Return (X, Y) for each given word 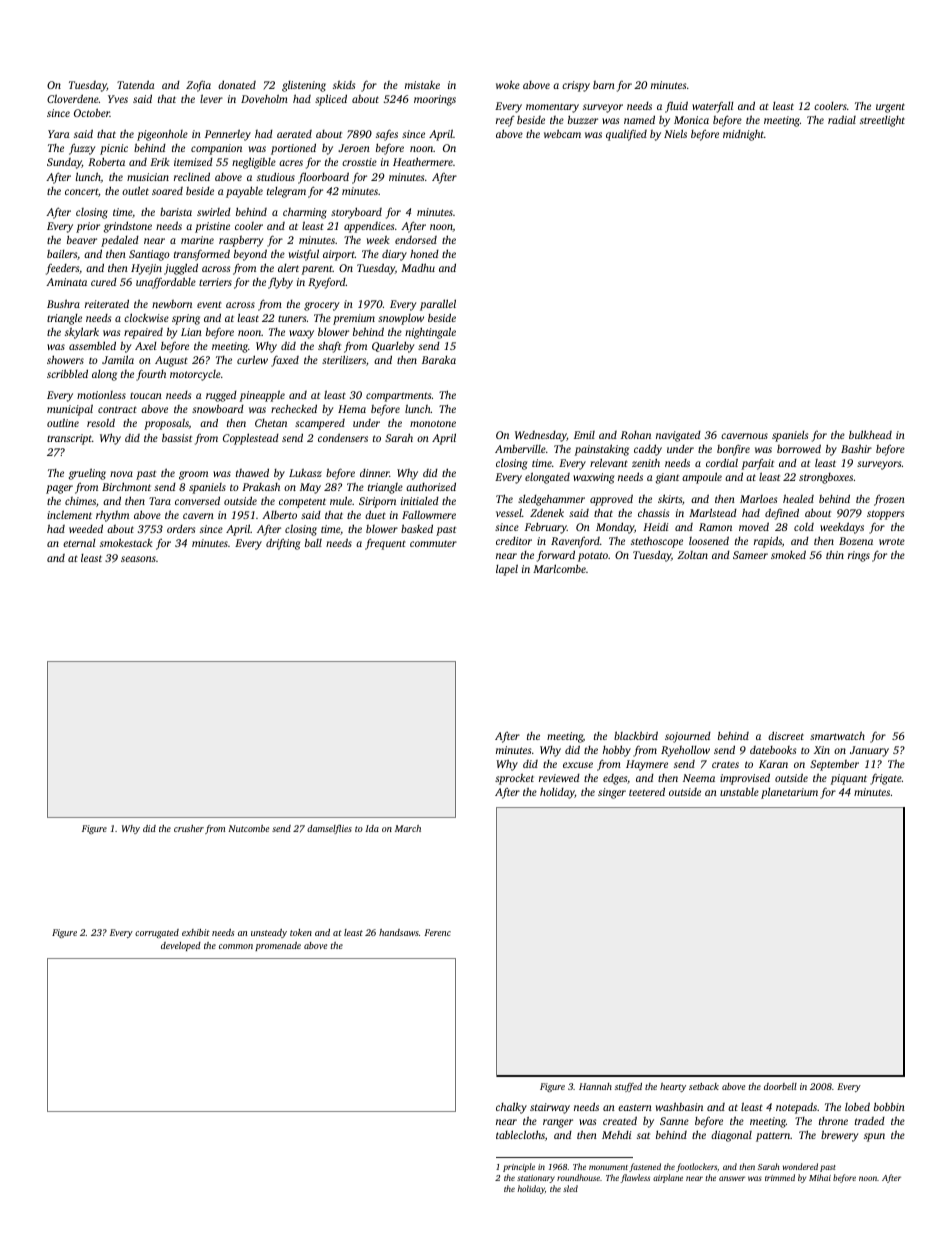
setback (704, 1086)
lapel (507, 570)
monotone (433, 423)
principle (519, 1167)
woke (508, 84)
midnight (743, 135)
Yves (118, 99)
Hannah (595, 1086)
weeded (86, 528)
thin (835, 554)
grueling (87, 474)
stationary (536, 1179)
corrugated (157, 933)
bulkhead (870, 434)
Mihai (820, 1177)
